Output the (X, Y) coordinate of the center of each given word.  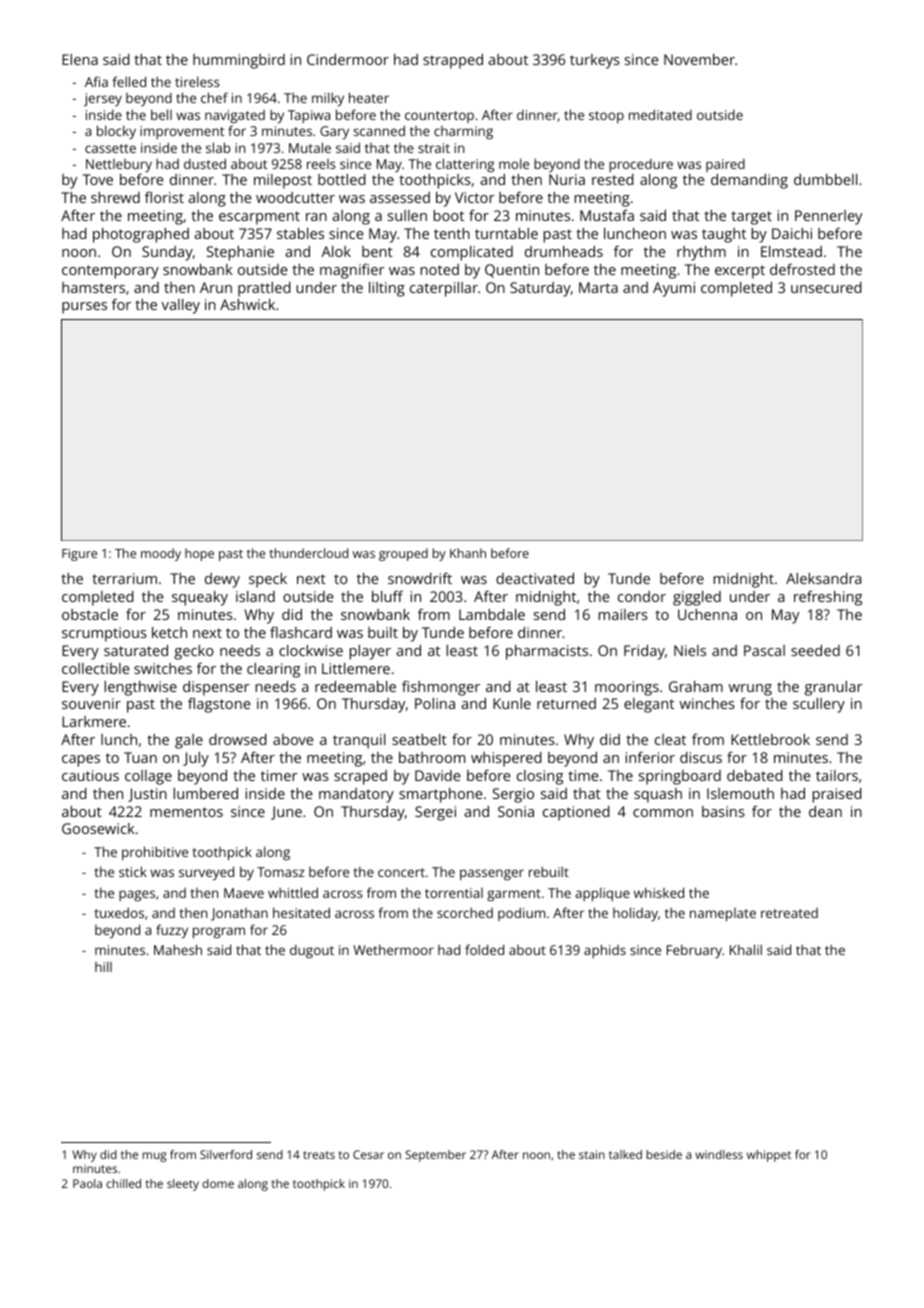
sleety (183, 1185)
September (435, 1156)
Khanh (468, 553)
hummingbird (239, 61)
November (699, 59)
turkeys (595, 61)
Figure (79, 555)
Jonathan (239, 914)
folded (484, 949)
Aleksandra (823, 578)
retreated (789, 913)
